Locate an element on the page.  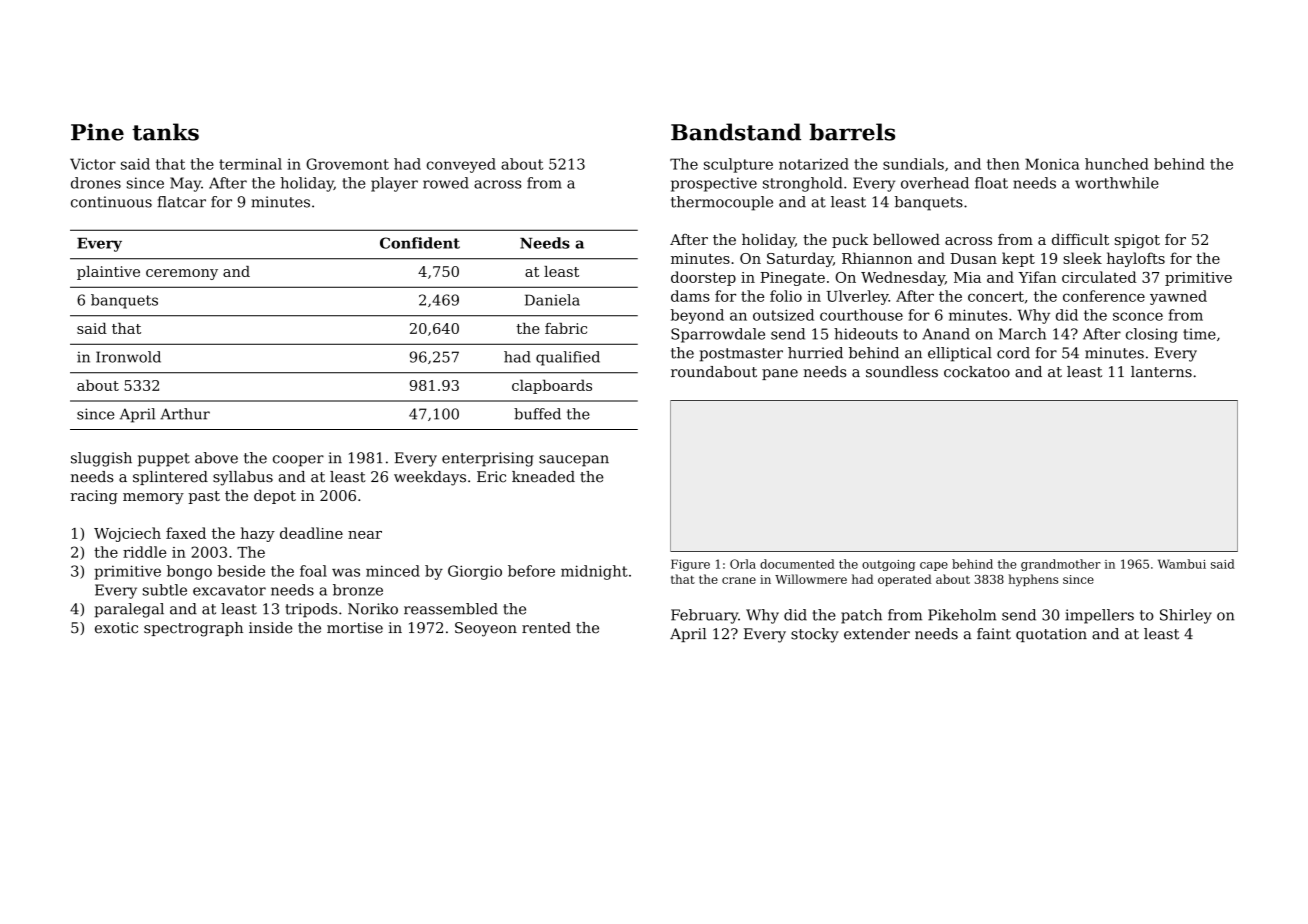
minced is located at coordinates (393, 571).
